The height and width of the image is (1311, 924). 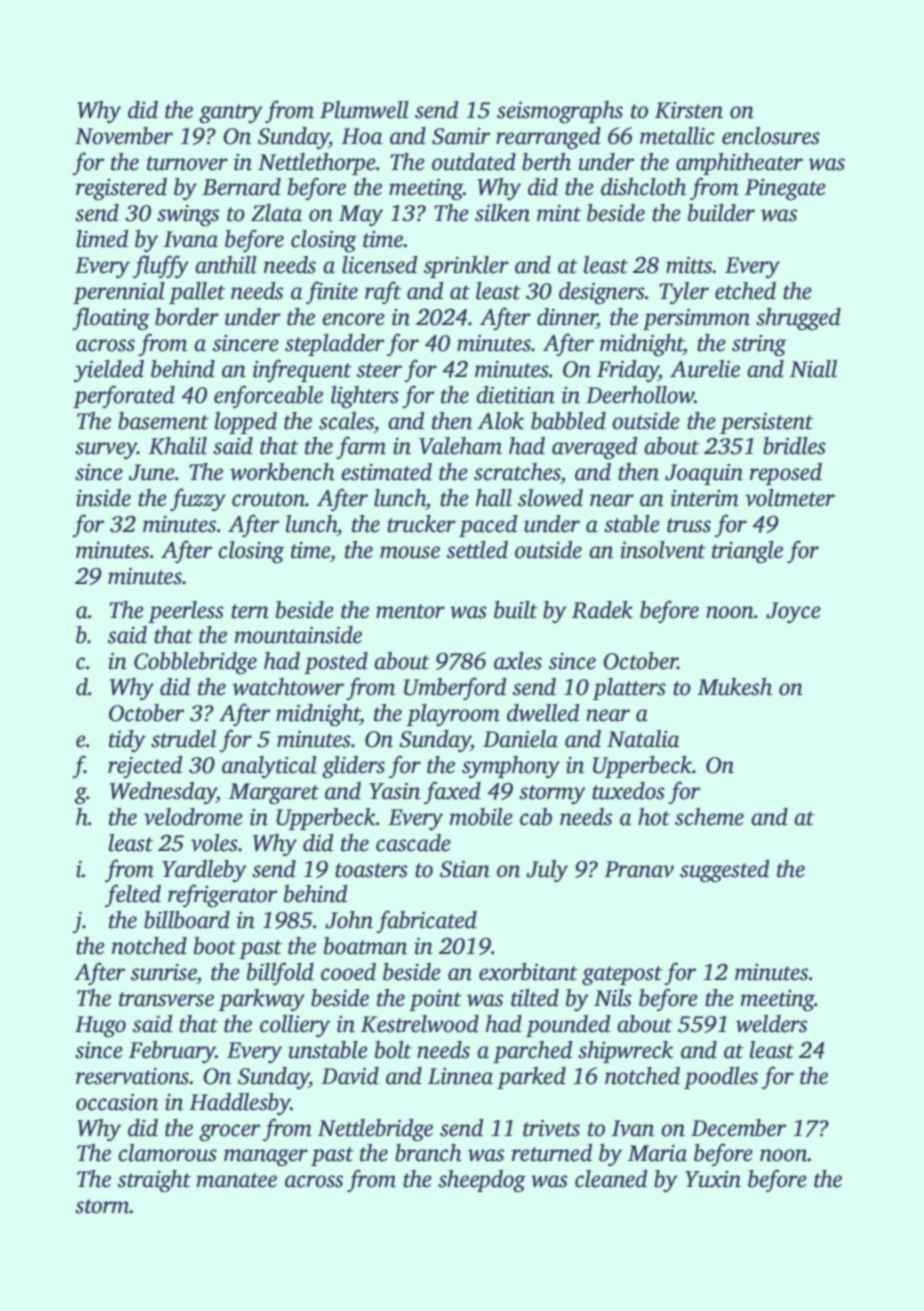 I want to click on felted, so click(x=133, y=895).
